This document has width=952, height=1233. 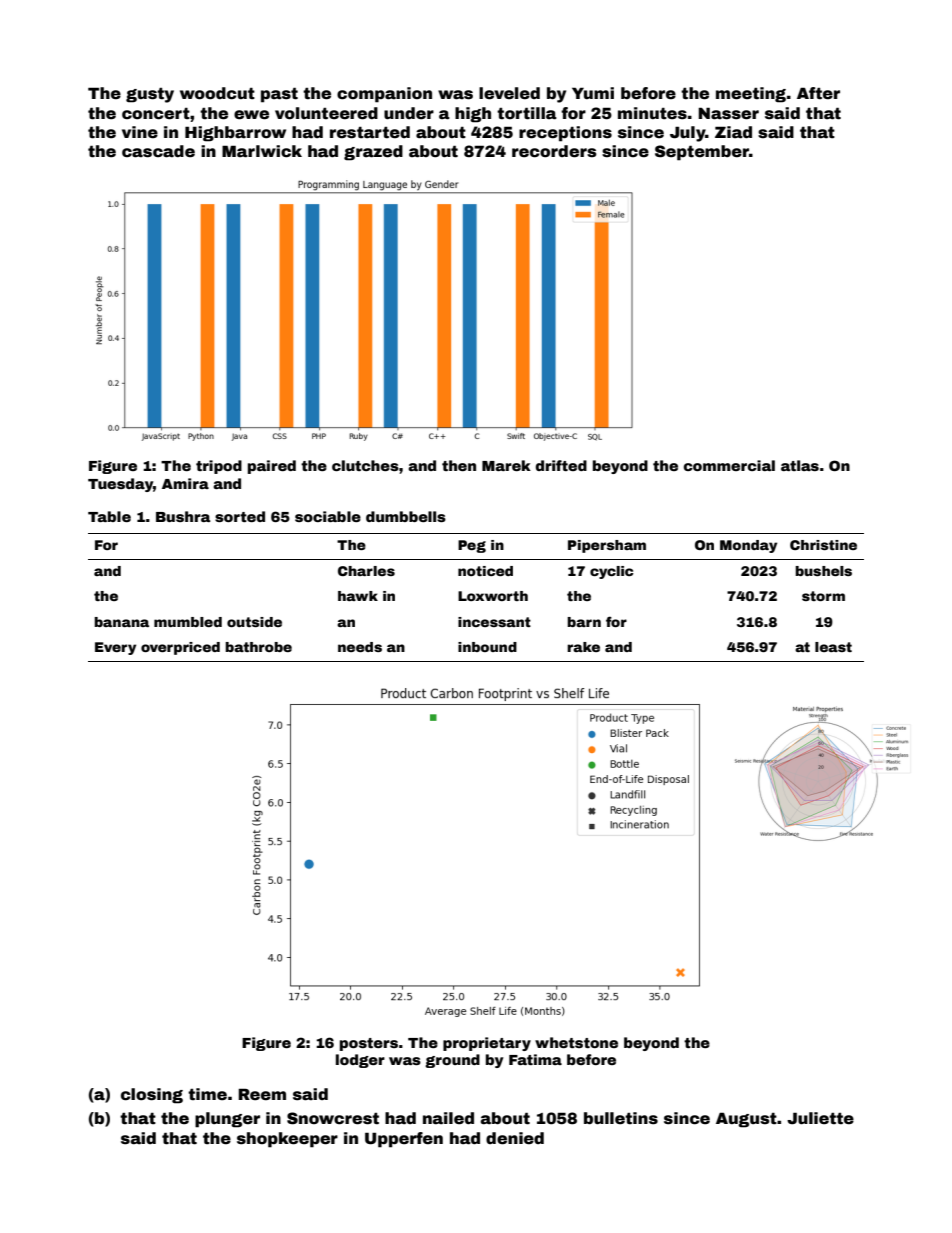 I want to click on tripod, so click(x=219, y=467).
